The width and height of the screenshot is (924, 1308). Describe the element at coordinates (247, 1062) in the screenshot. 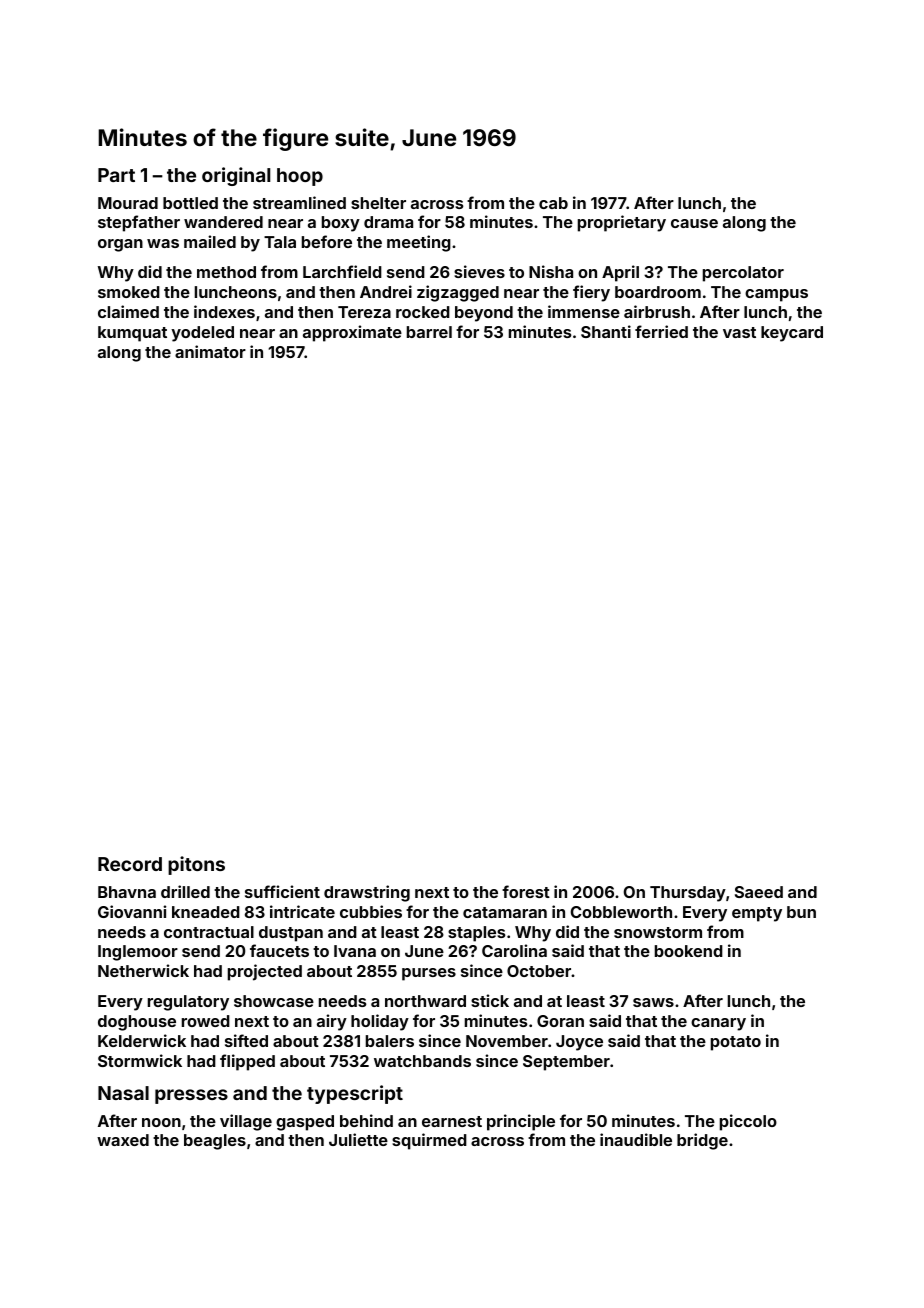

I see `flipped` at that location.
